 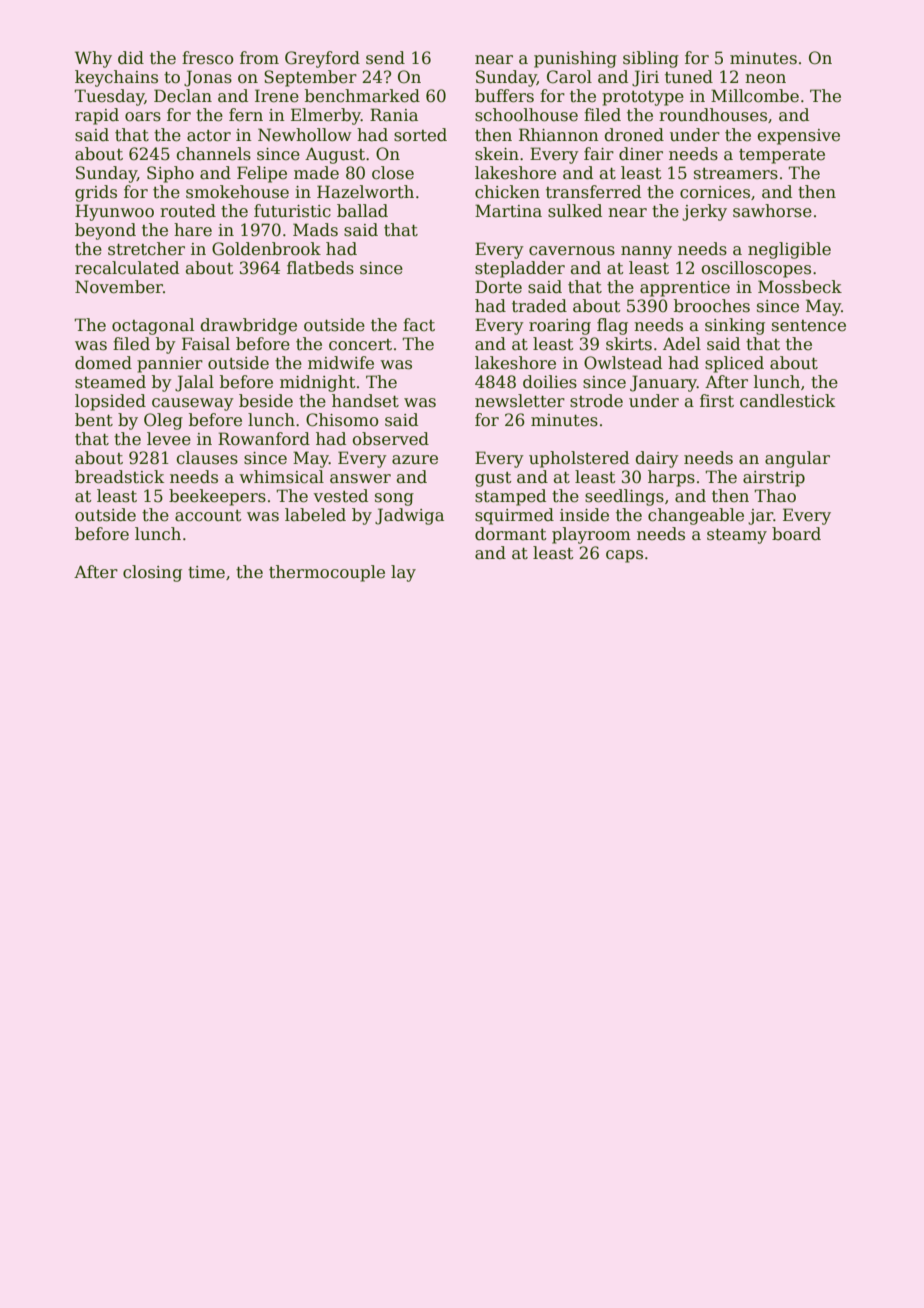 I want to click on drawbridge, so click(x=249, y=326).
